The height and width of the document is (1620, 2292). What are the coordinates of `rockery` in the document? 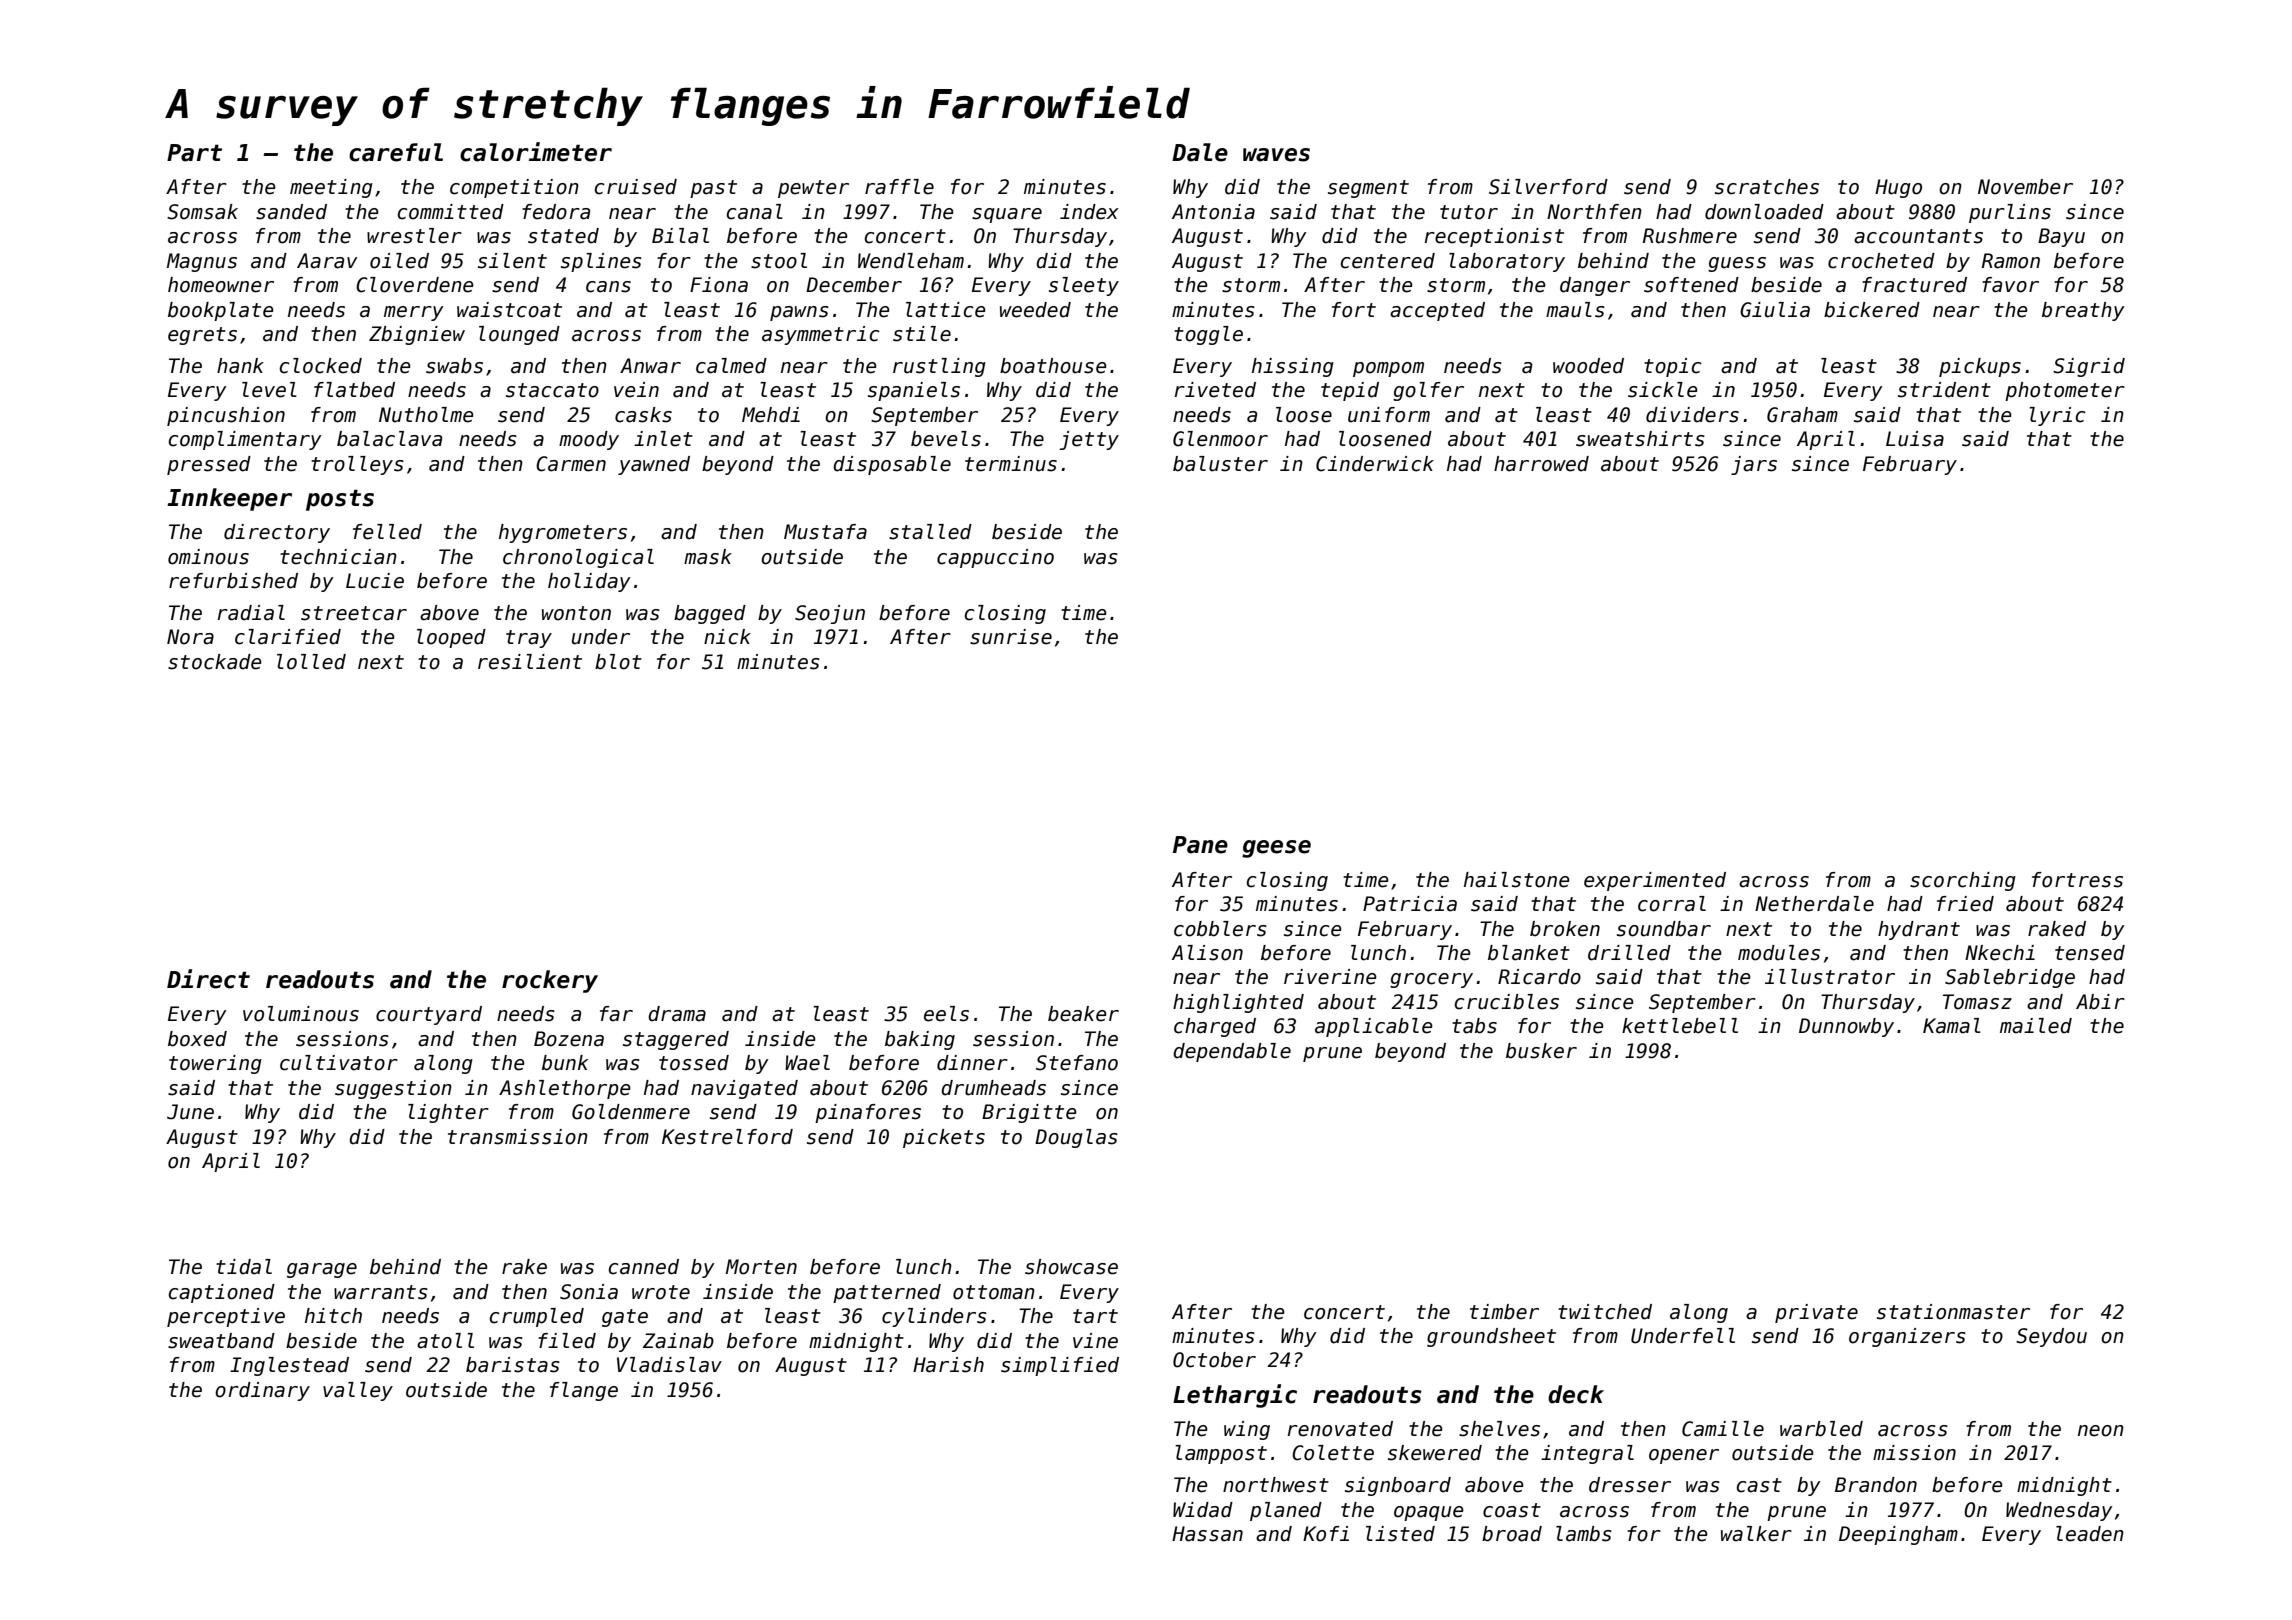 It's located at (550, 981).
